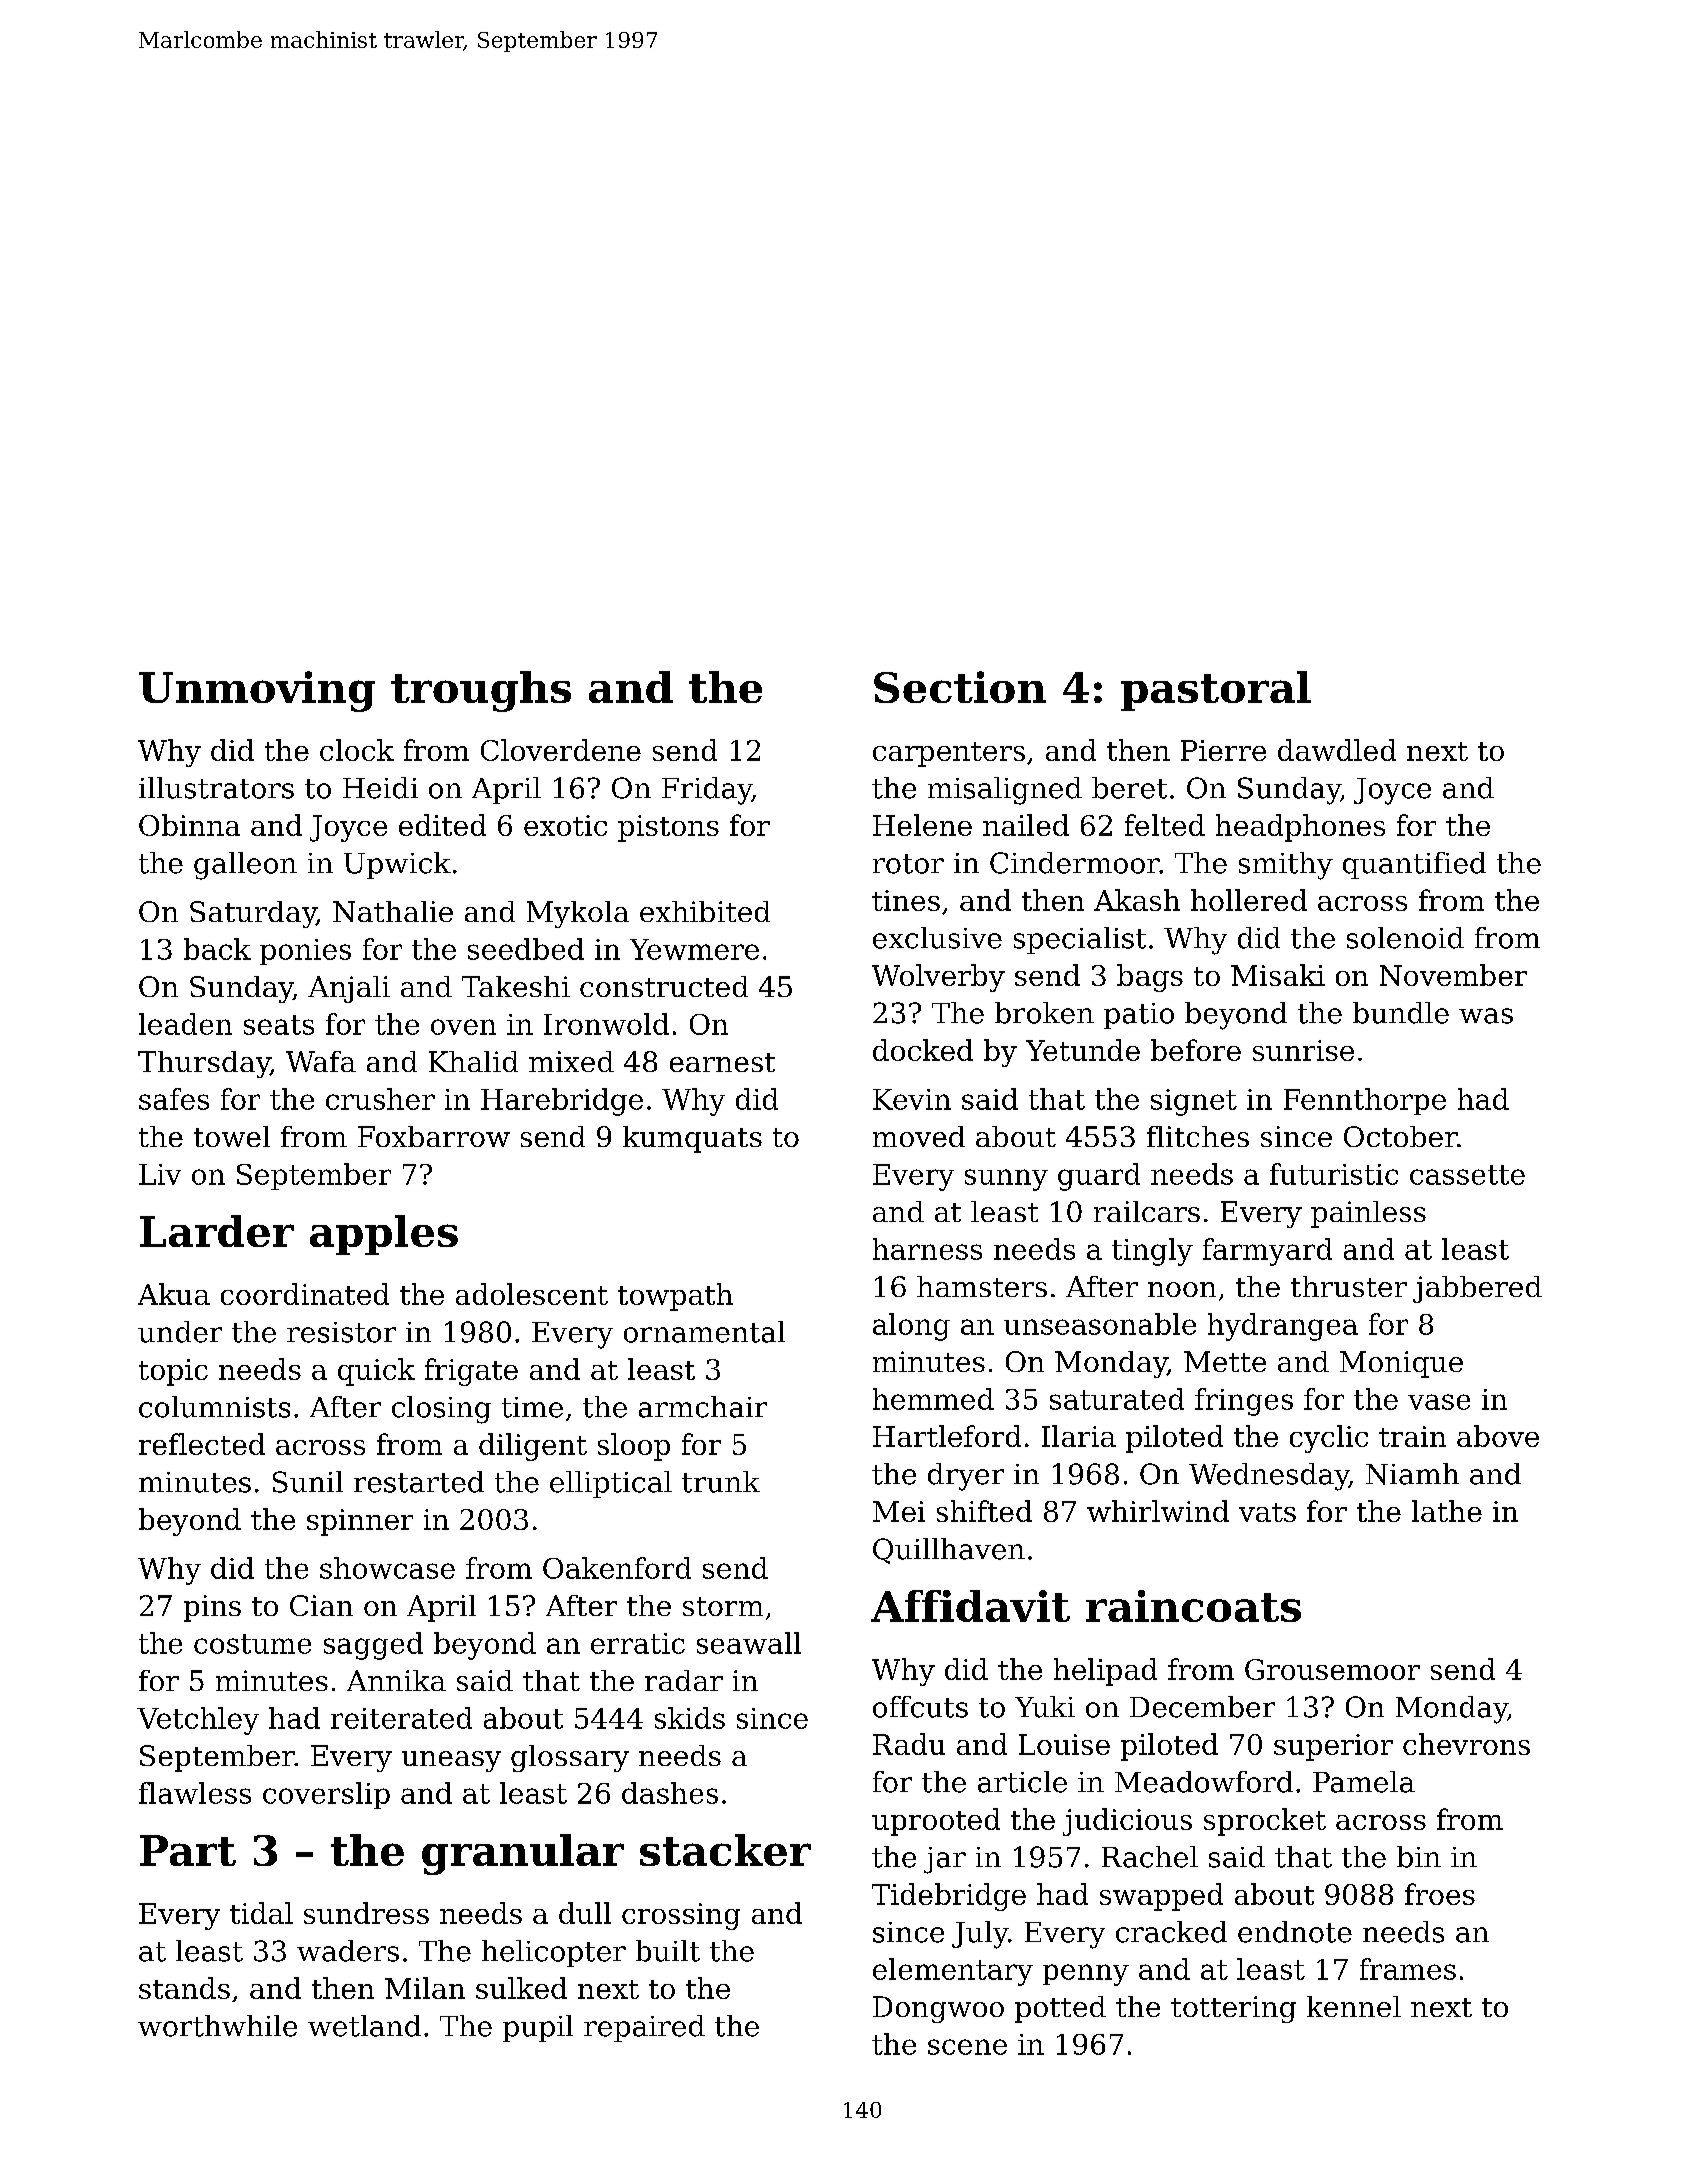 Image resolution: width=1683 pixels, height=2178 pixels. What do you see at coordinates (1060, 2009) in the page?
I see `potted` at bounding box center [1060, 2009].
